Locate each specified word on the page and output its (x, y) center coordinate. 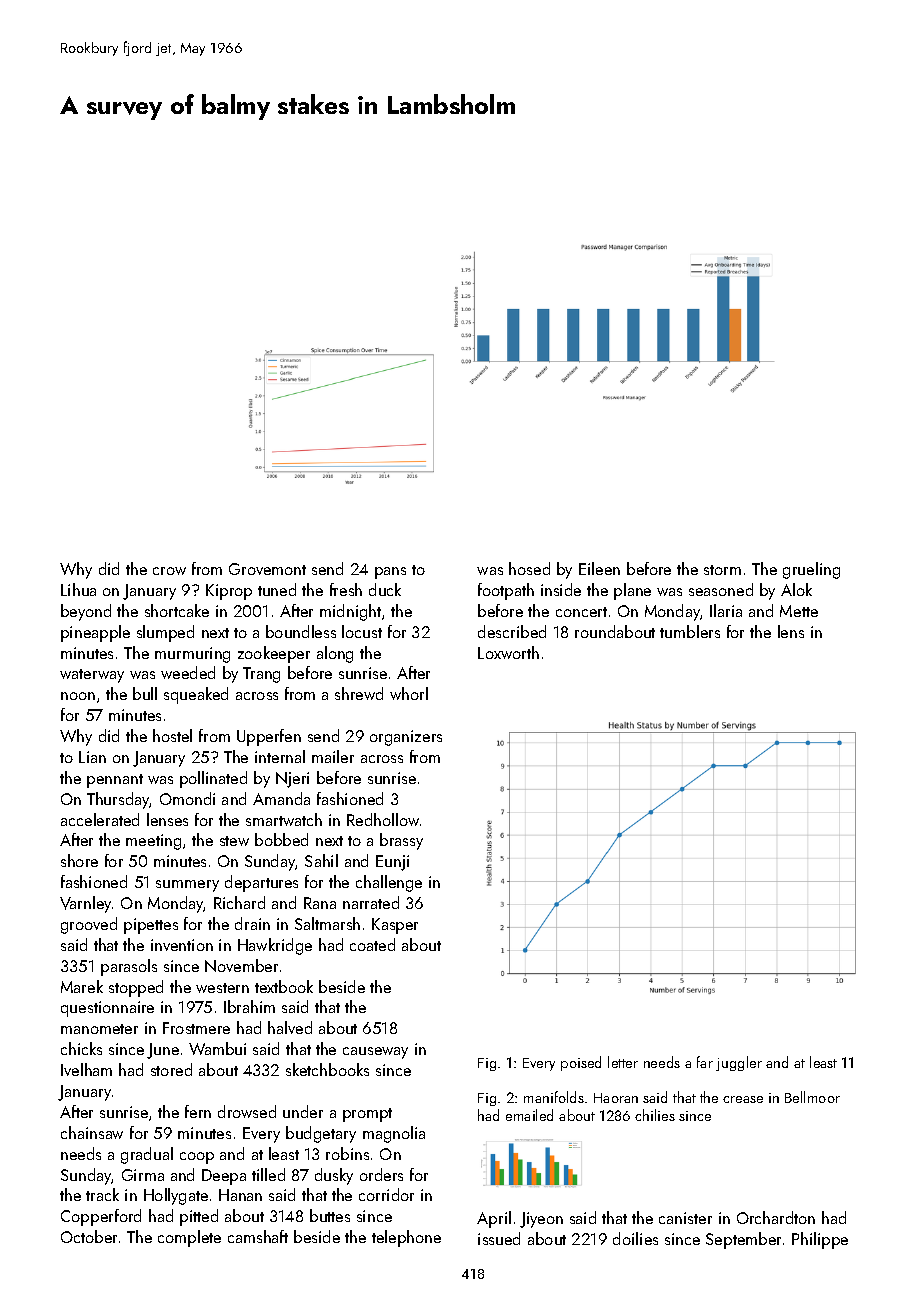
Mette (799, 611)
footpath (506, 591)
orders (381, 1174)
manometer (99, 1029)
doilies (635, 1238)
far (705, 1062)
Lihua (78, 589)
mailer (333, 756)
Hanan (240, 1195)
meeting (153, 842)
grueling (811, 570)
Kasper (395, 926)
